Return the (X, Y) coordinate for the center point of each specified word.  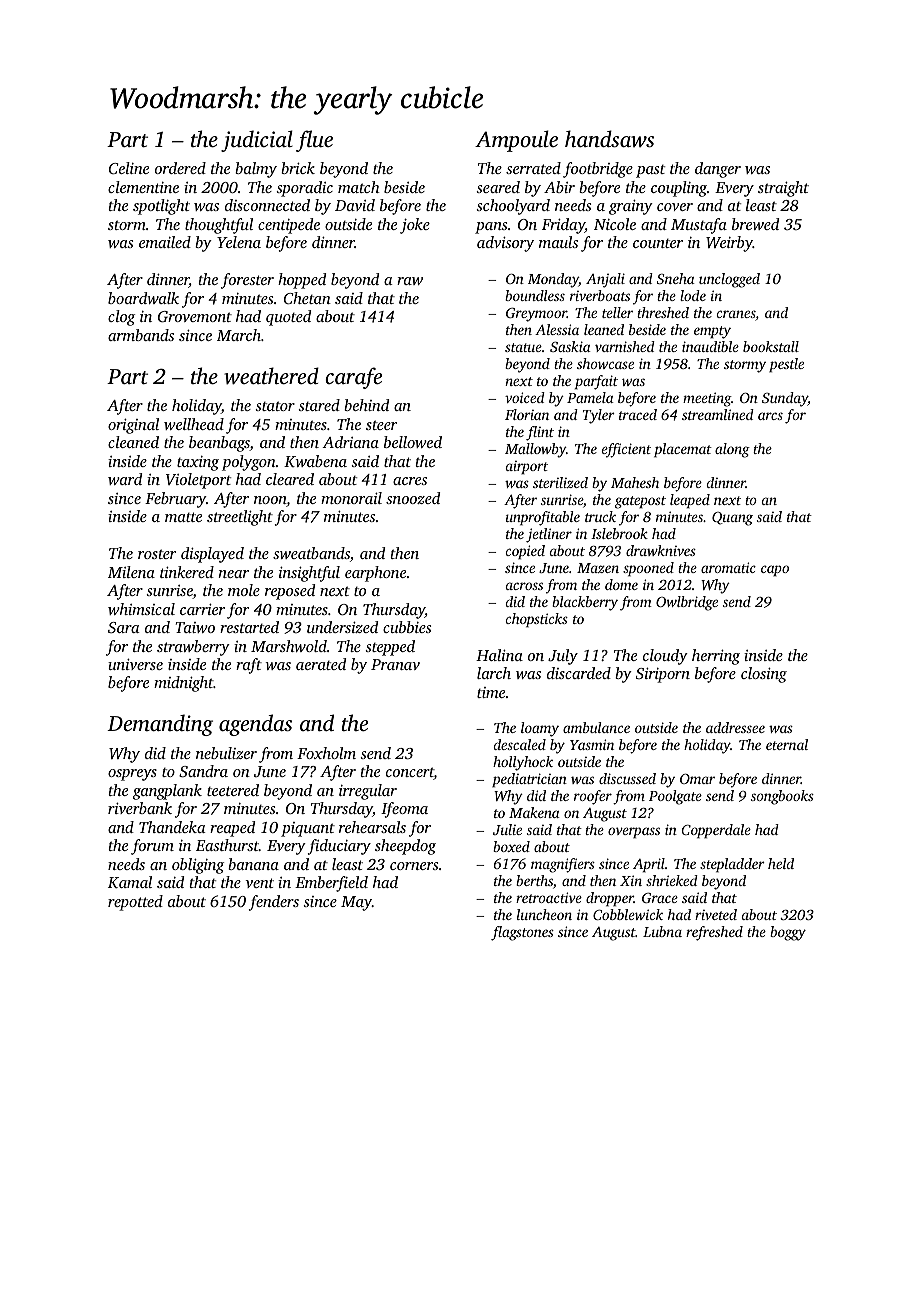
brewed (755, 224)
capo (775, 571)
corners (414, 866)
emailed (165, 242)
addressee (735, 727)
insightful (309, 574)
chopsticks (537, 620)
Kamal (130, 882)
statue (523, 347)
